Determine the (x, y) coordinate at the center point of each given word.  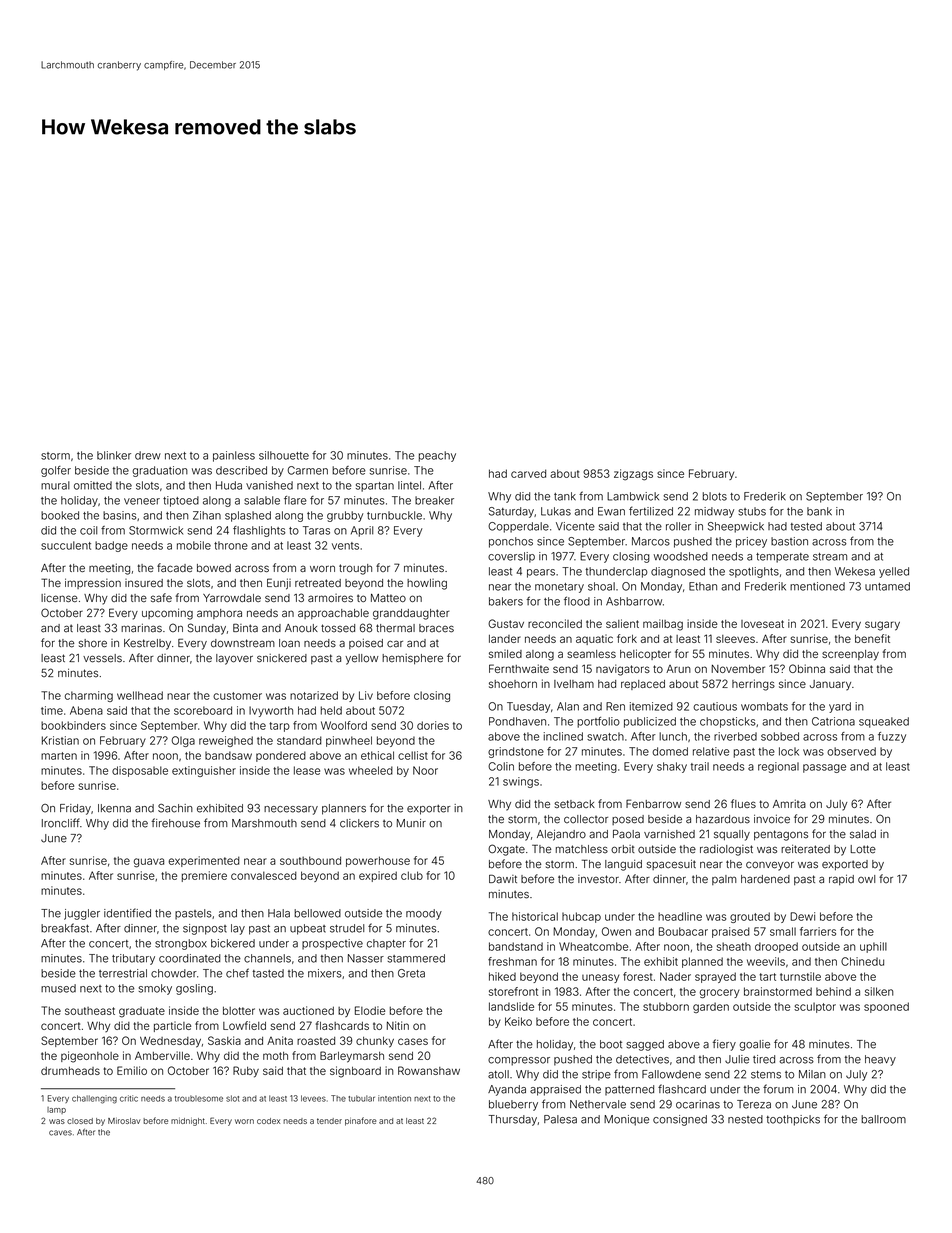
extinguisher (204, 771)
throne (231, 545)
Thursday (513, 1120)
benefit (872, 638)
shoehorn (513, 684)
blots (715, 496)
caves (60, 1133)
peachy (437, 456)
